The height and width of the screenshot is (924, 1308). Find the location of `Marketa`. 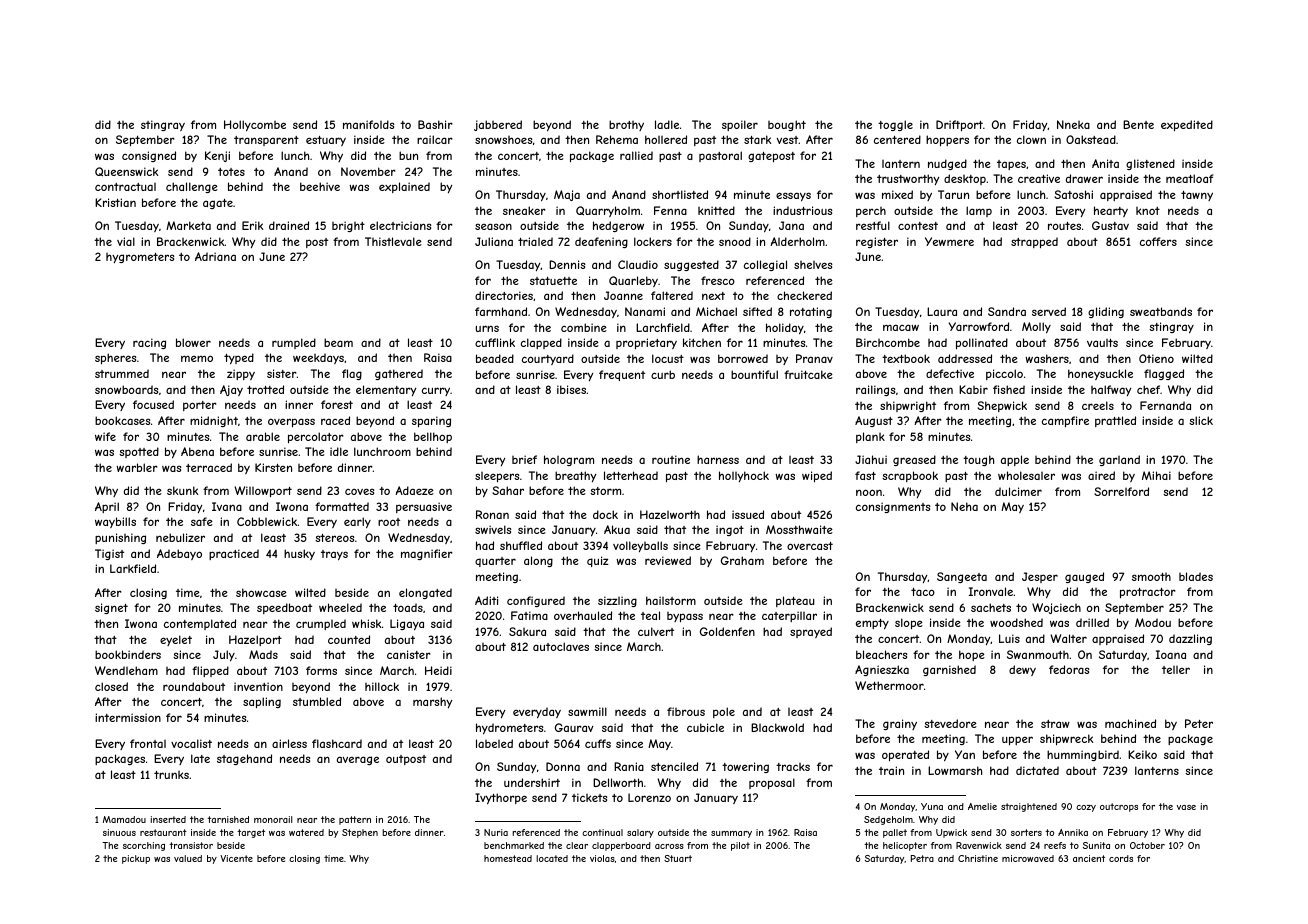

Marketa is located at coordinates (188, 225).
